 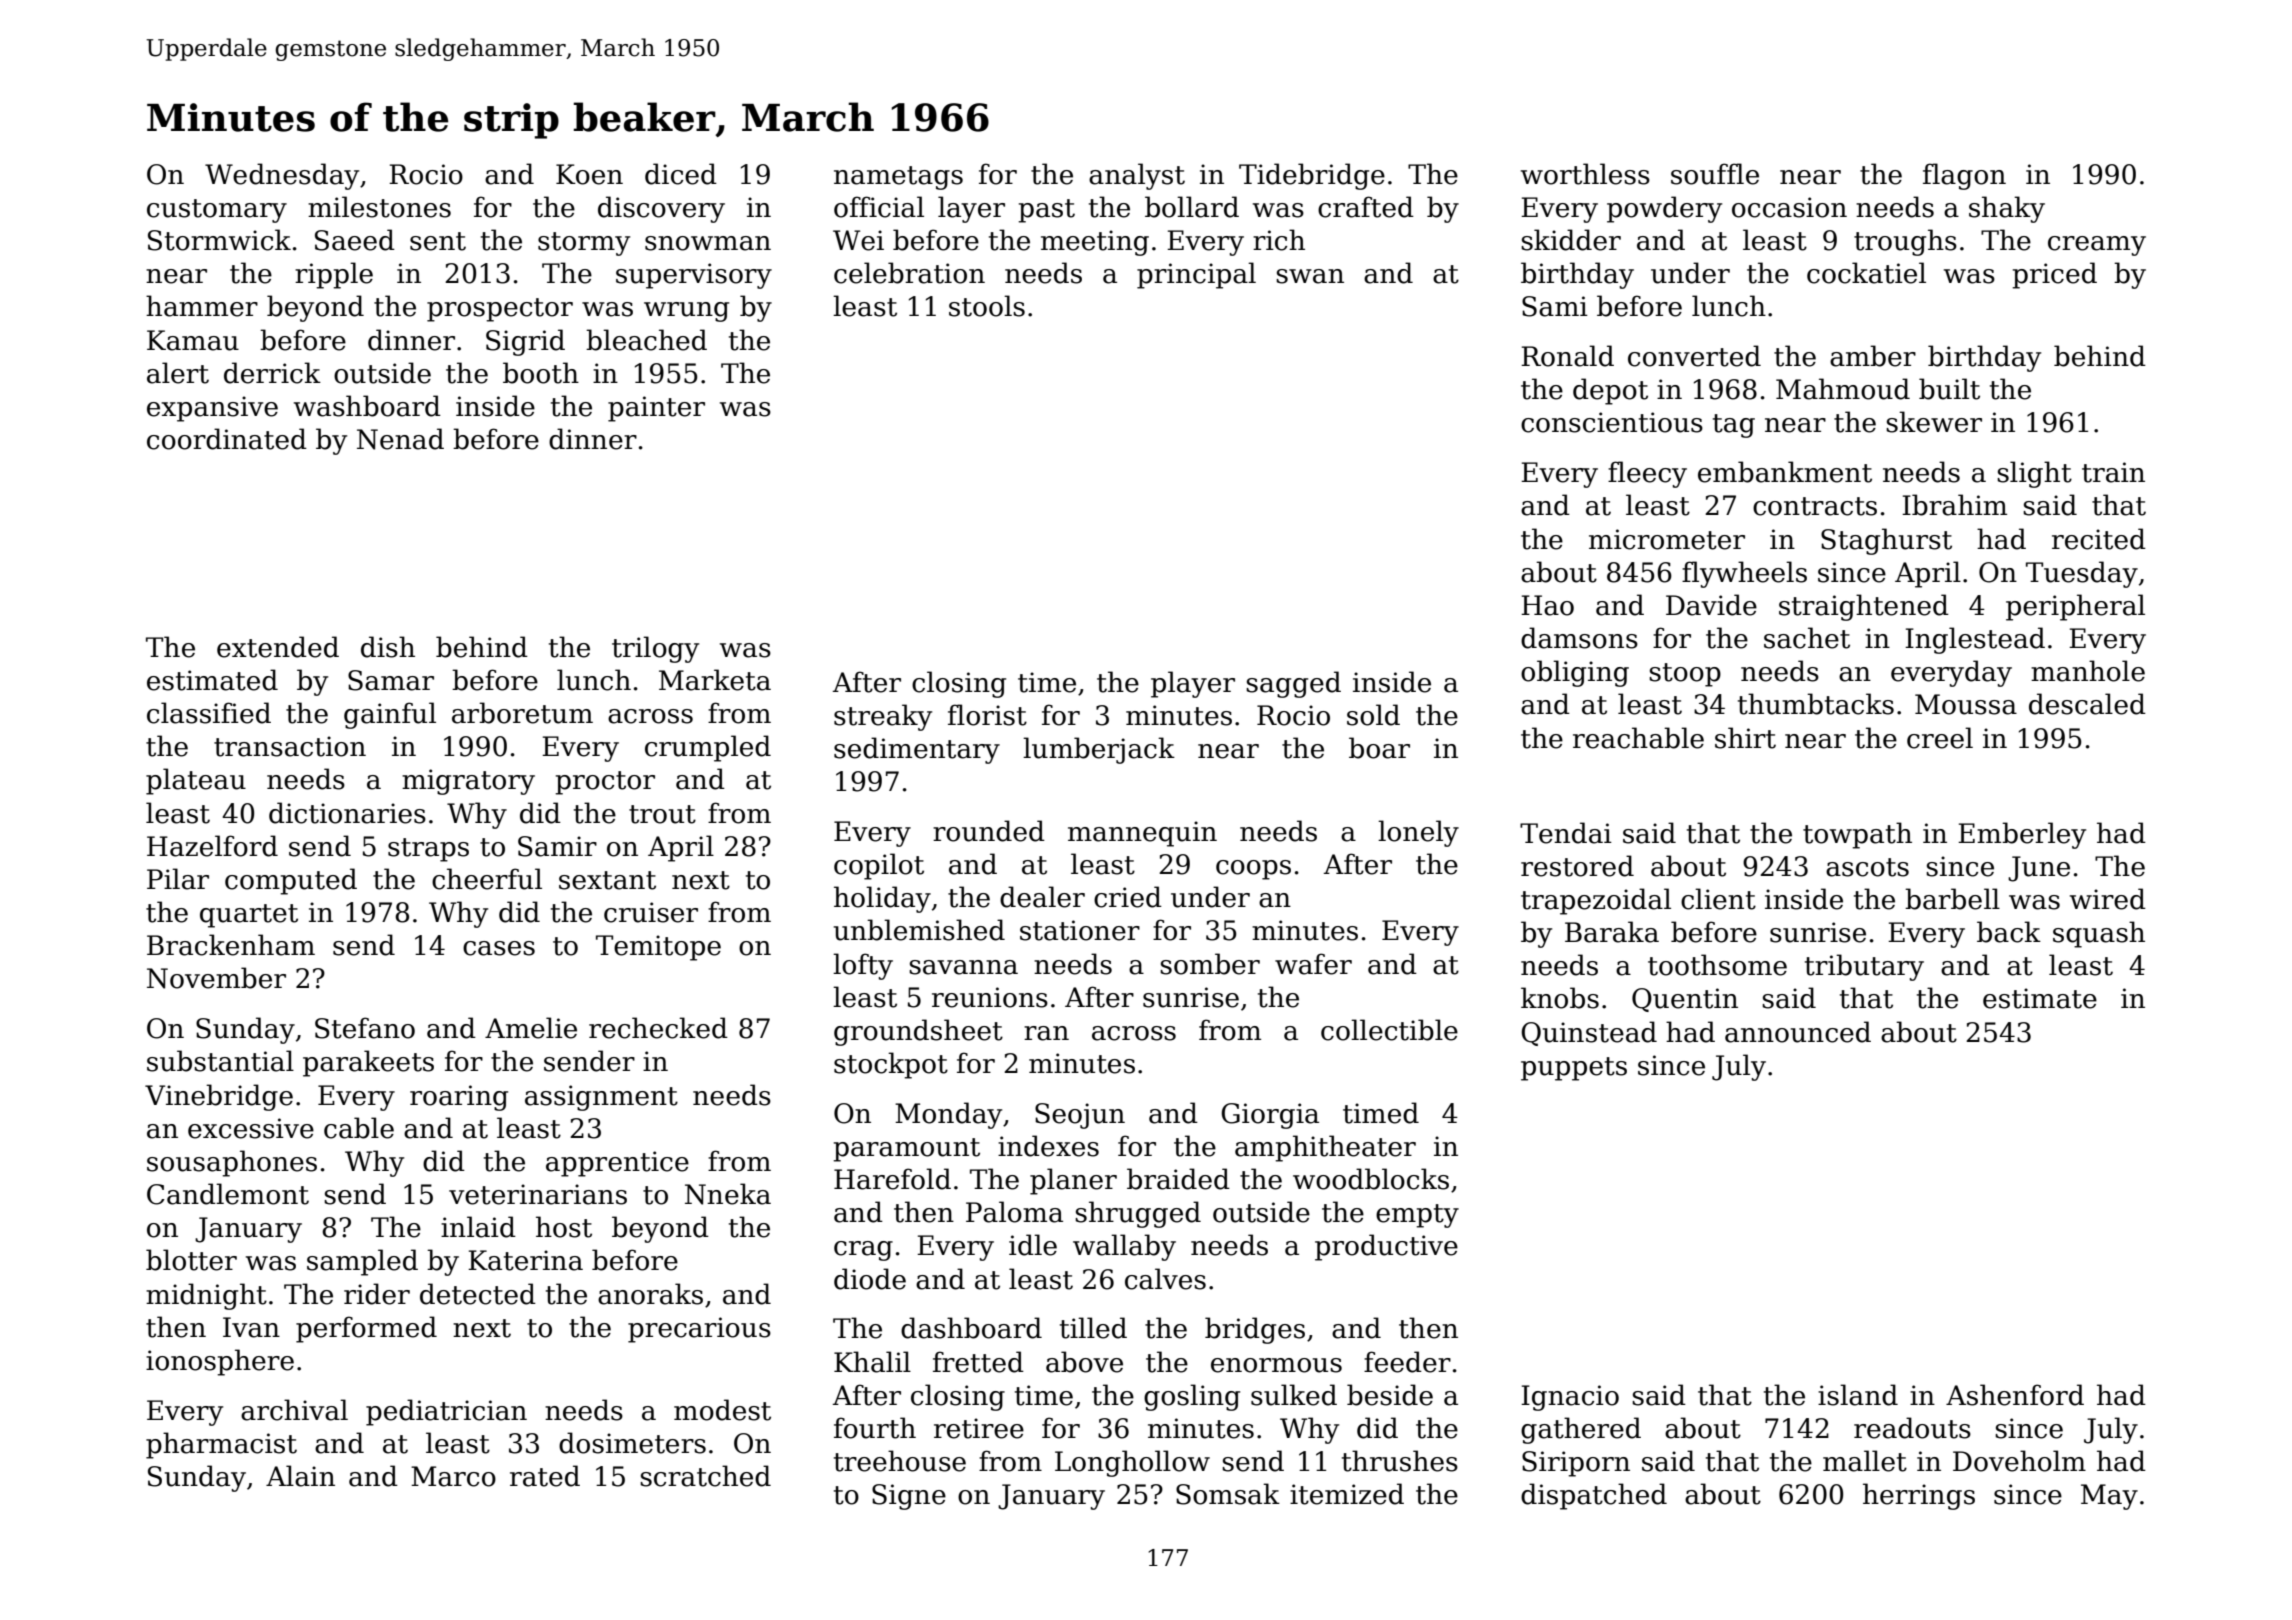 I want to click on amber, so click(x=1873, y=356).
